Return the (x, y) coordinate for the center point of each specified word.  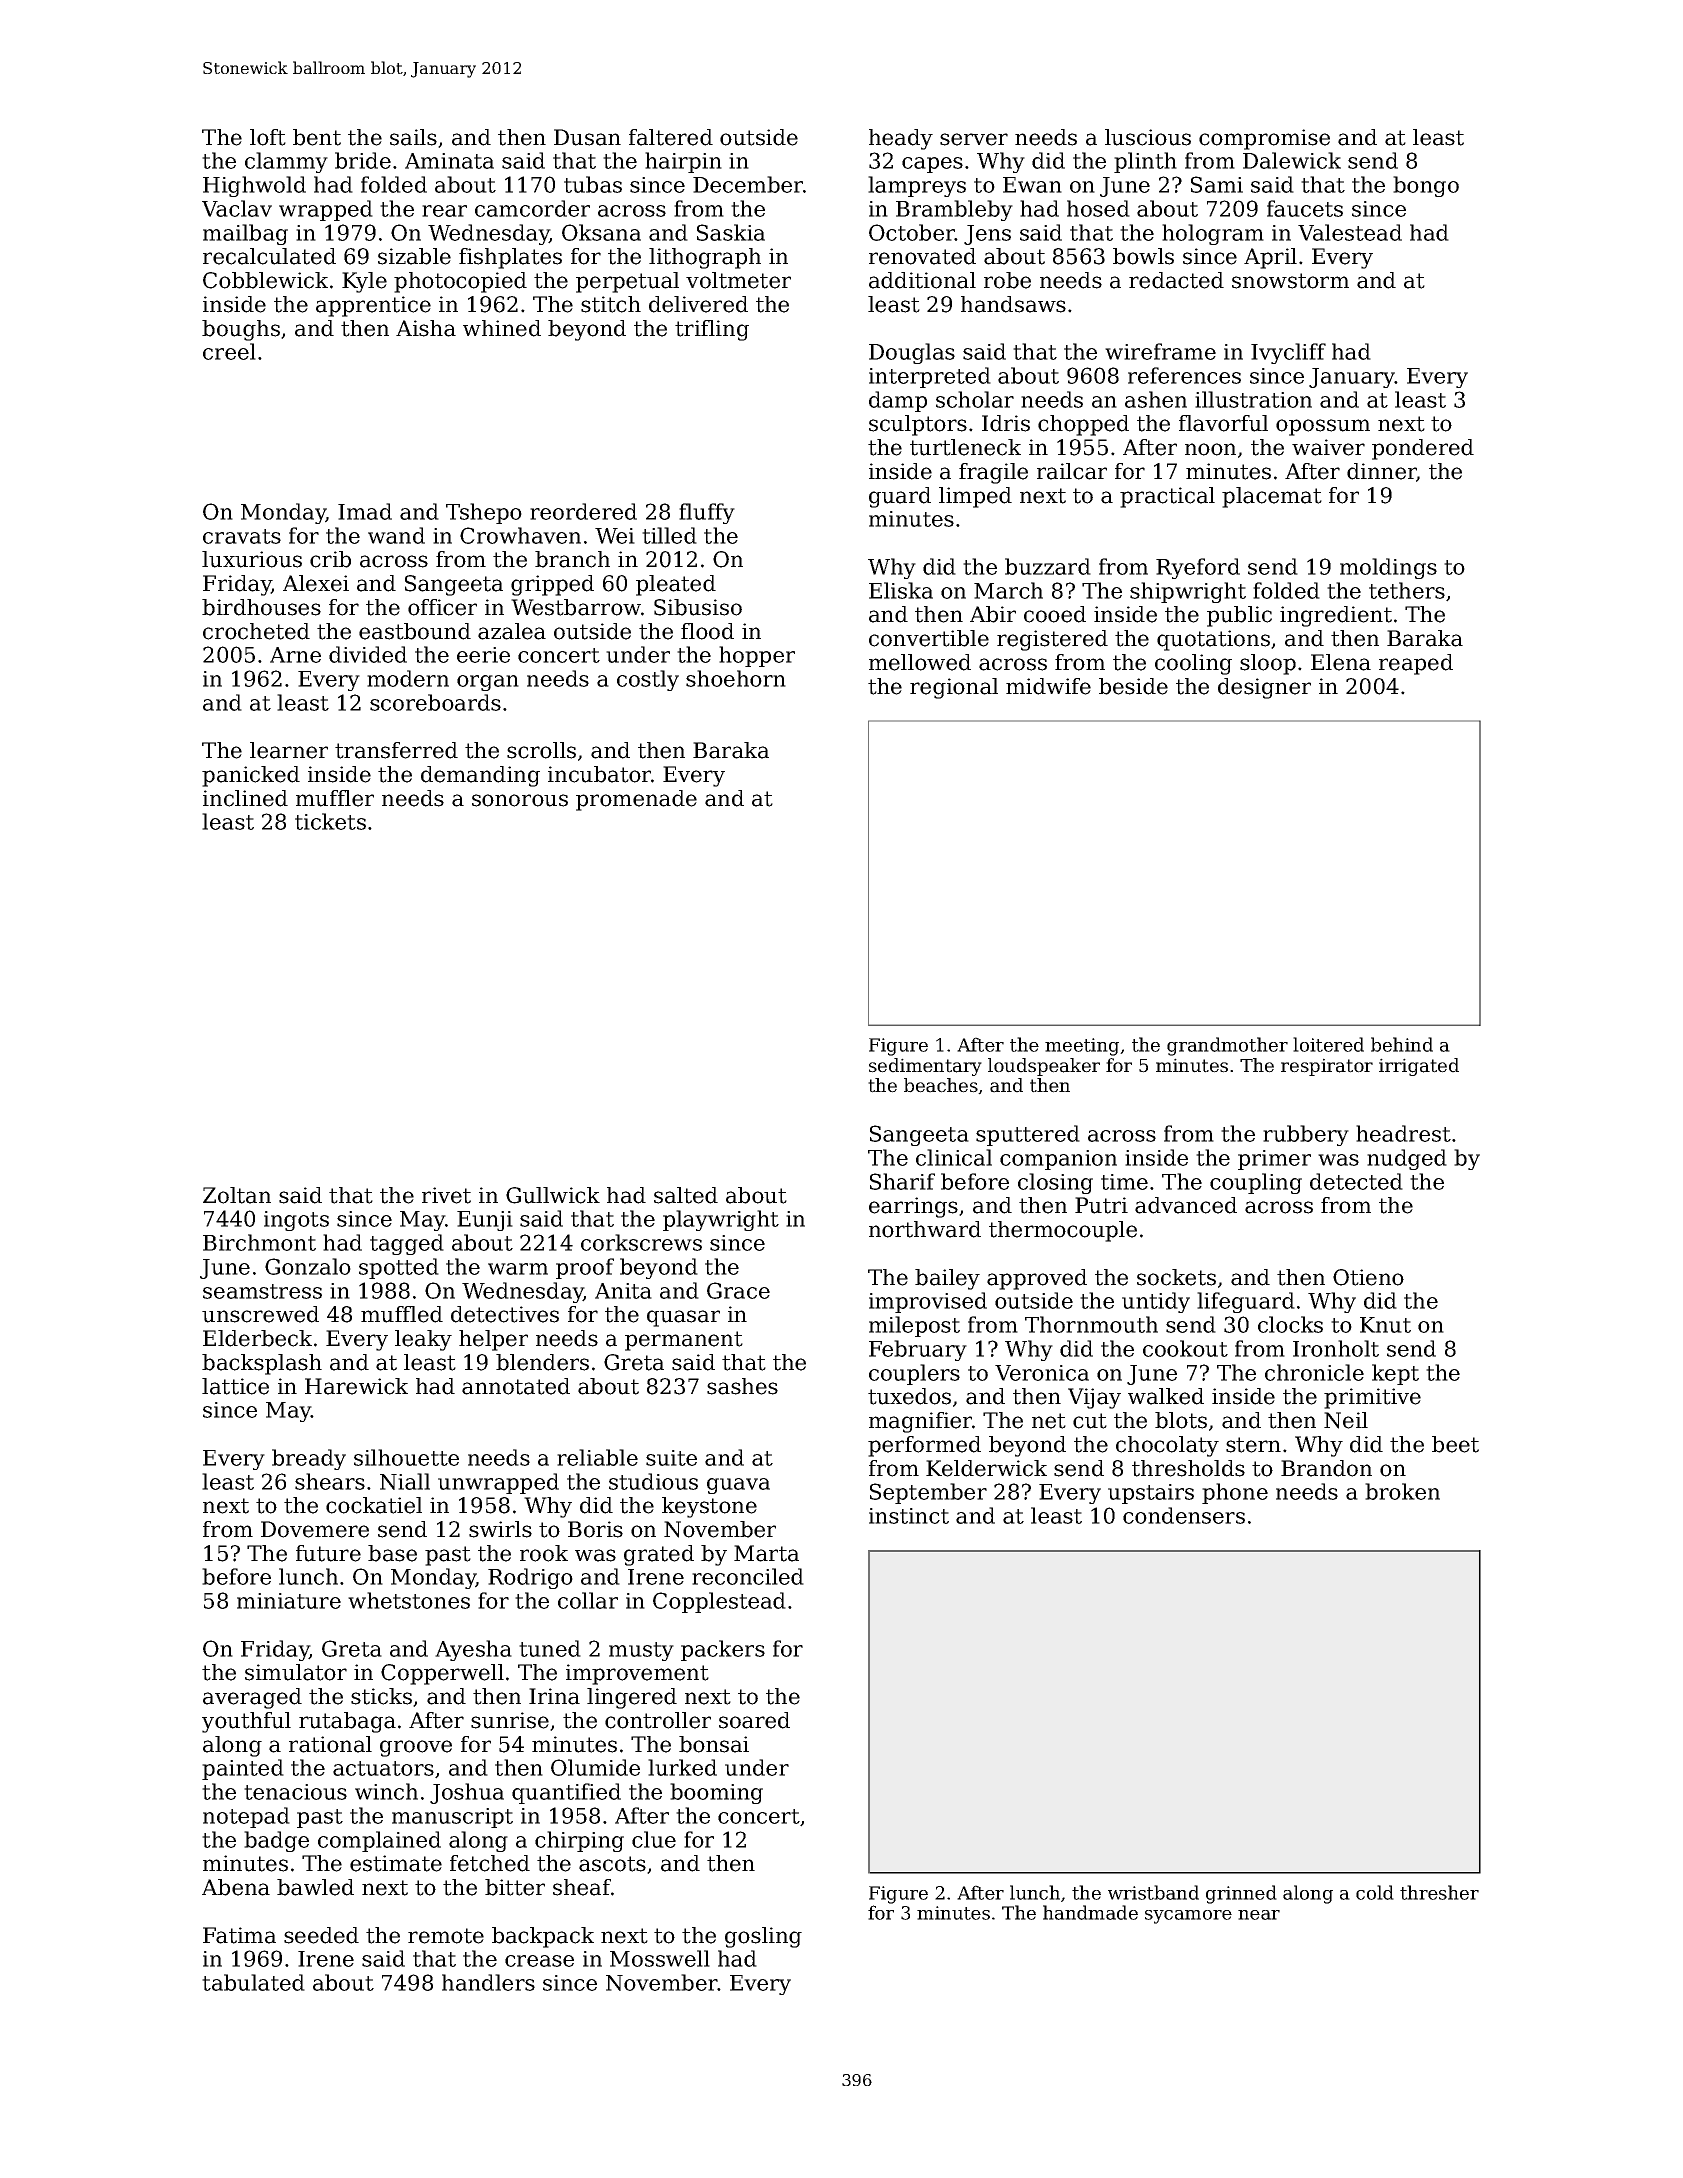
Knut (1385, 1325)
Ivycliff (1288, 353)
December (748, 184)
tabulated (253, 1982)
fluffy (707, 513)
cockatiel (374, 1505)
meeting (1082, 1047)
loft (268, 137)
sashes (742, 1386)
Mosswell (660, 1958)
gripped (552, 585)
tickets (330, 821)
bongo (1426, 186)
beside (1133, 686)
